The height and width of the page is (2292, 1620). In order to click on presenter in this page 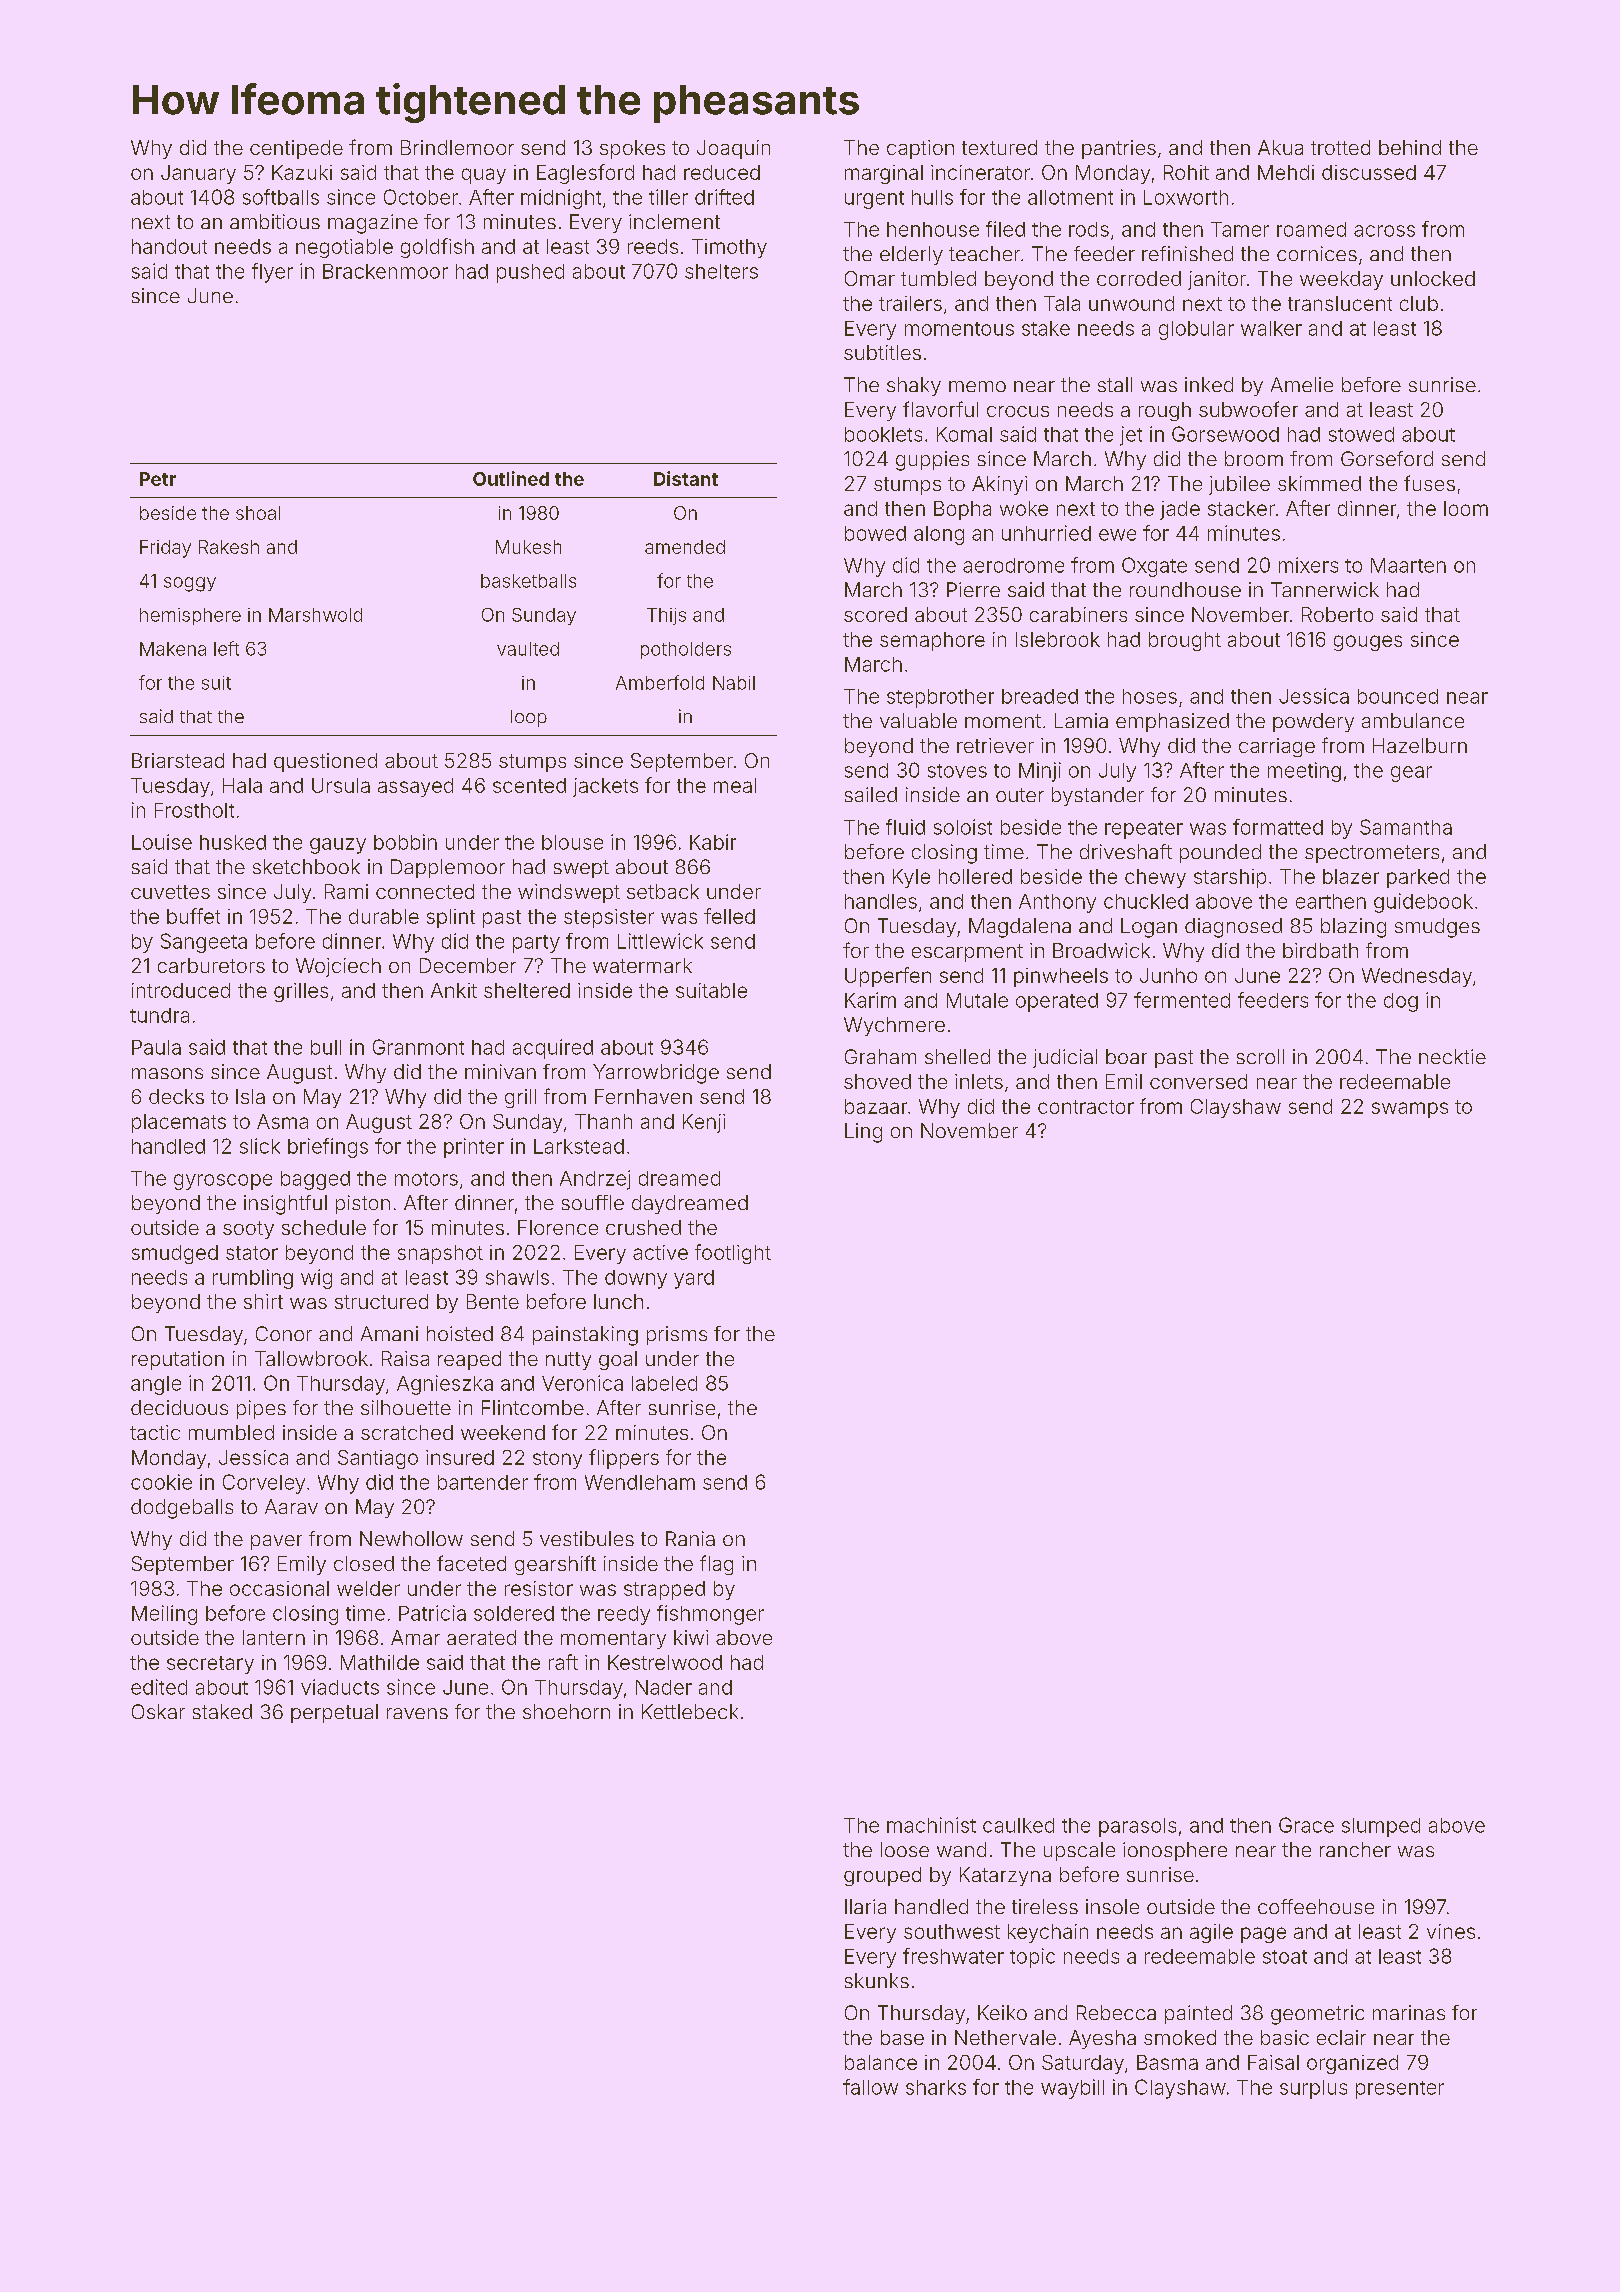, I will do `click(1400, 2090)`.
